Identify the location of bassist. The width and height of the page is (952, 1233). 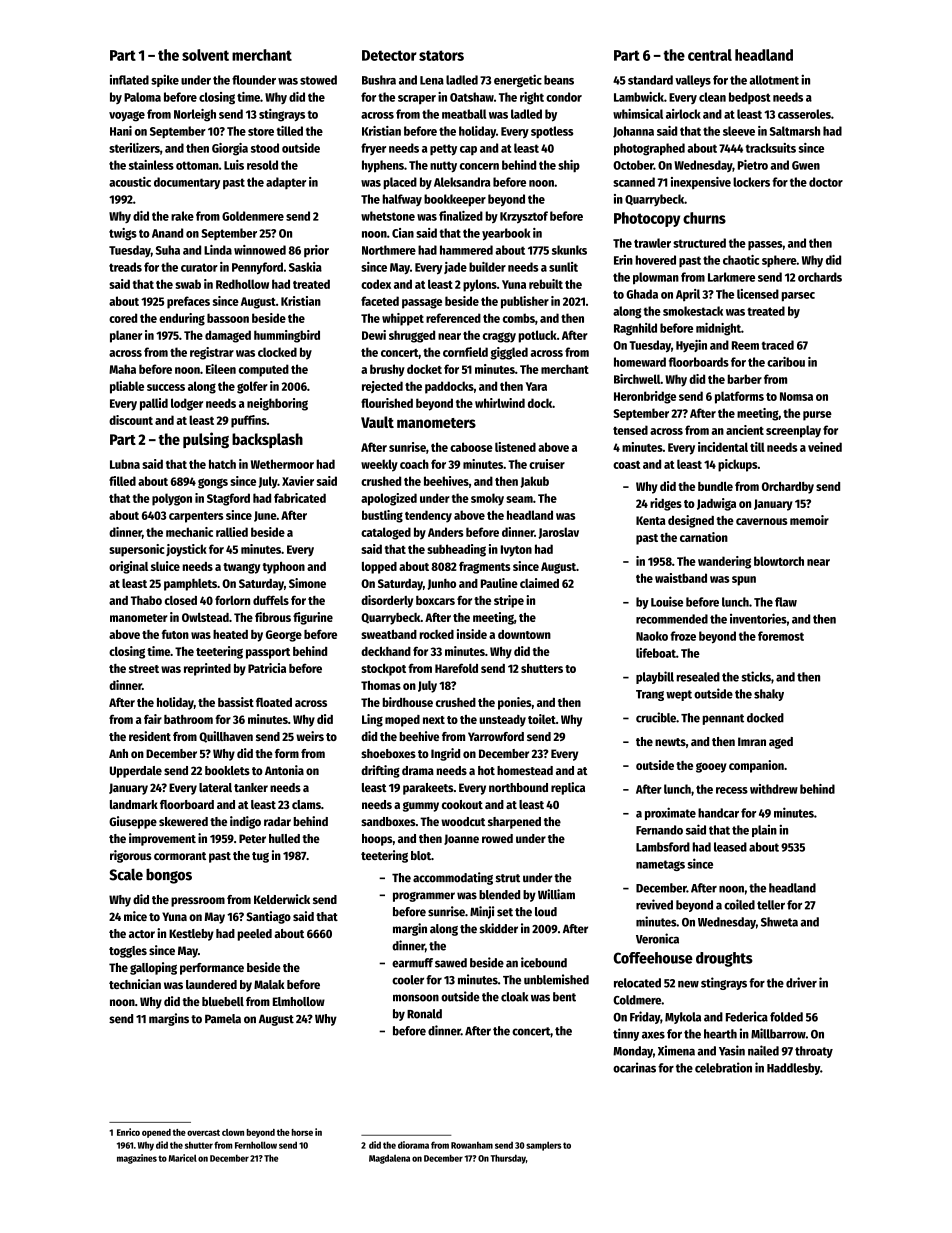
(236, 702).
